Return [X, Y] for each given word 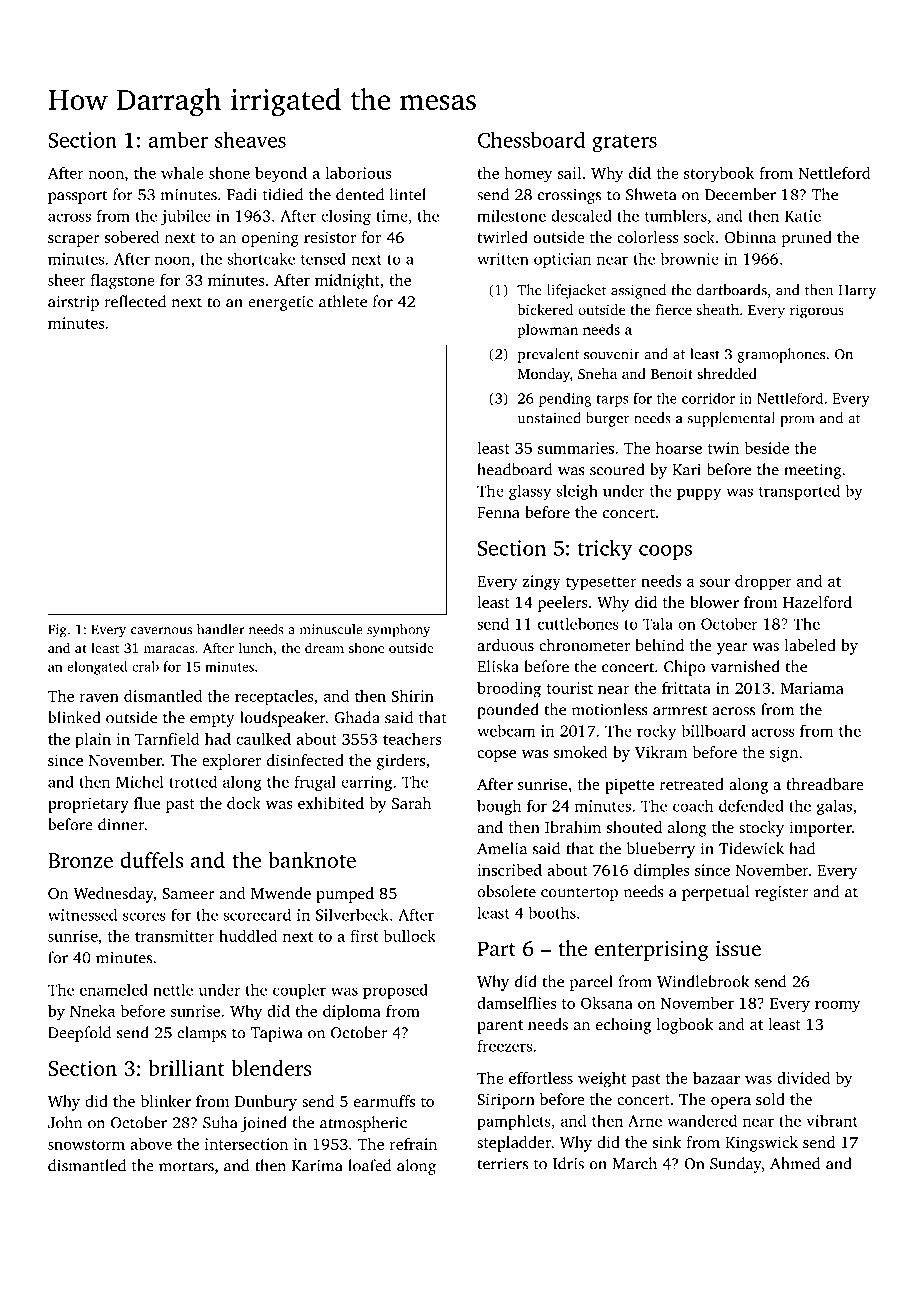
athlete [343, 301]
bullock [409, 936]
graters [624, 143]
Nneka [92, 1011]
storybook [719, 175]
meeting [812, 471]
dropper [763, 583]
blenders [271, 1068]
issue [738, 948]
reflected [135, 301]
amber [178, 139]
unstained [549, 418]
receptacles [274, 698]
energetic [280, 303]
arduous [505, 645]
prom [797, 421]
